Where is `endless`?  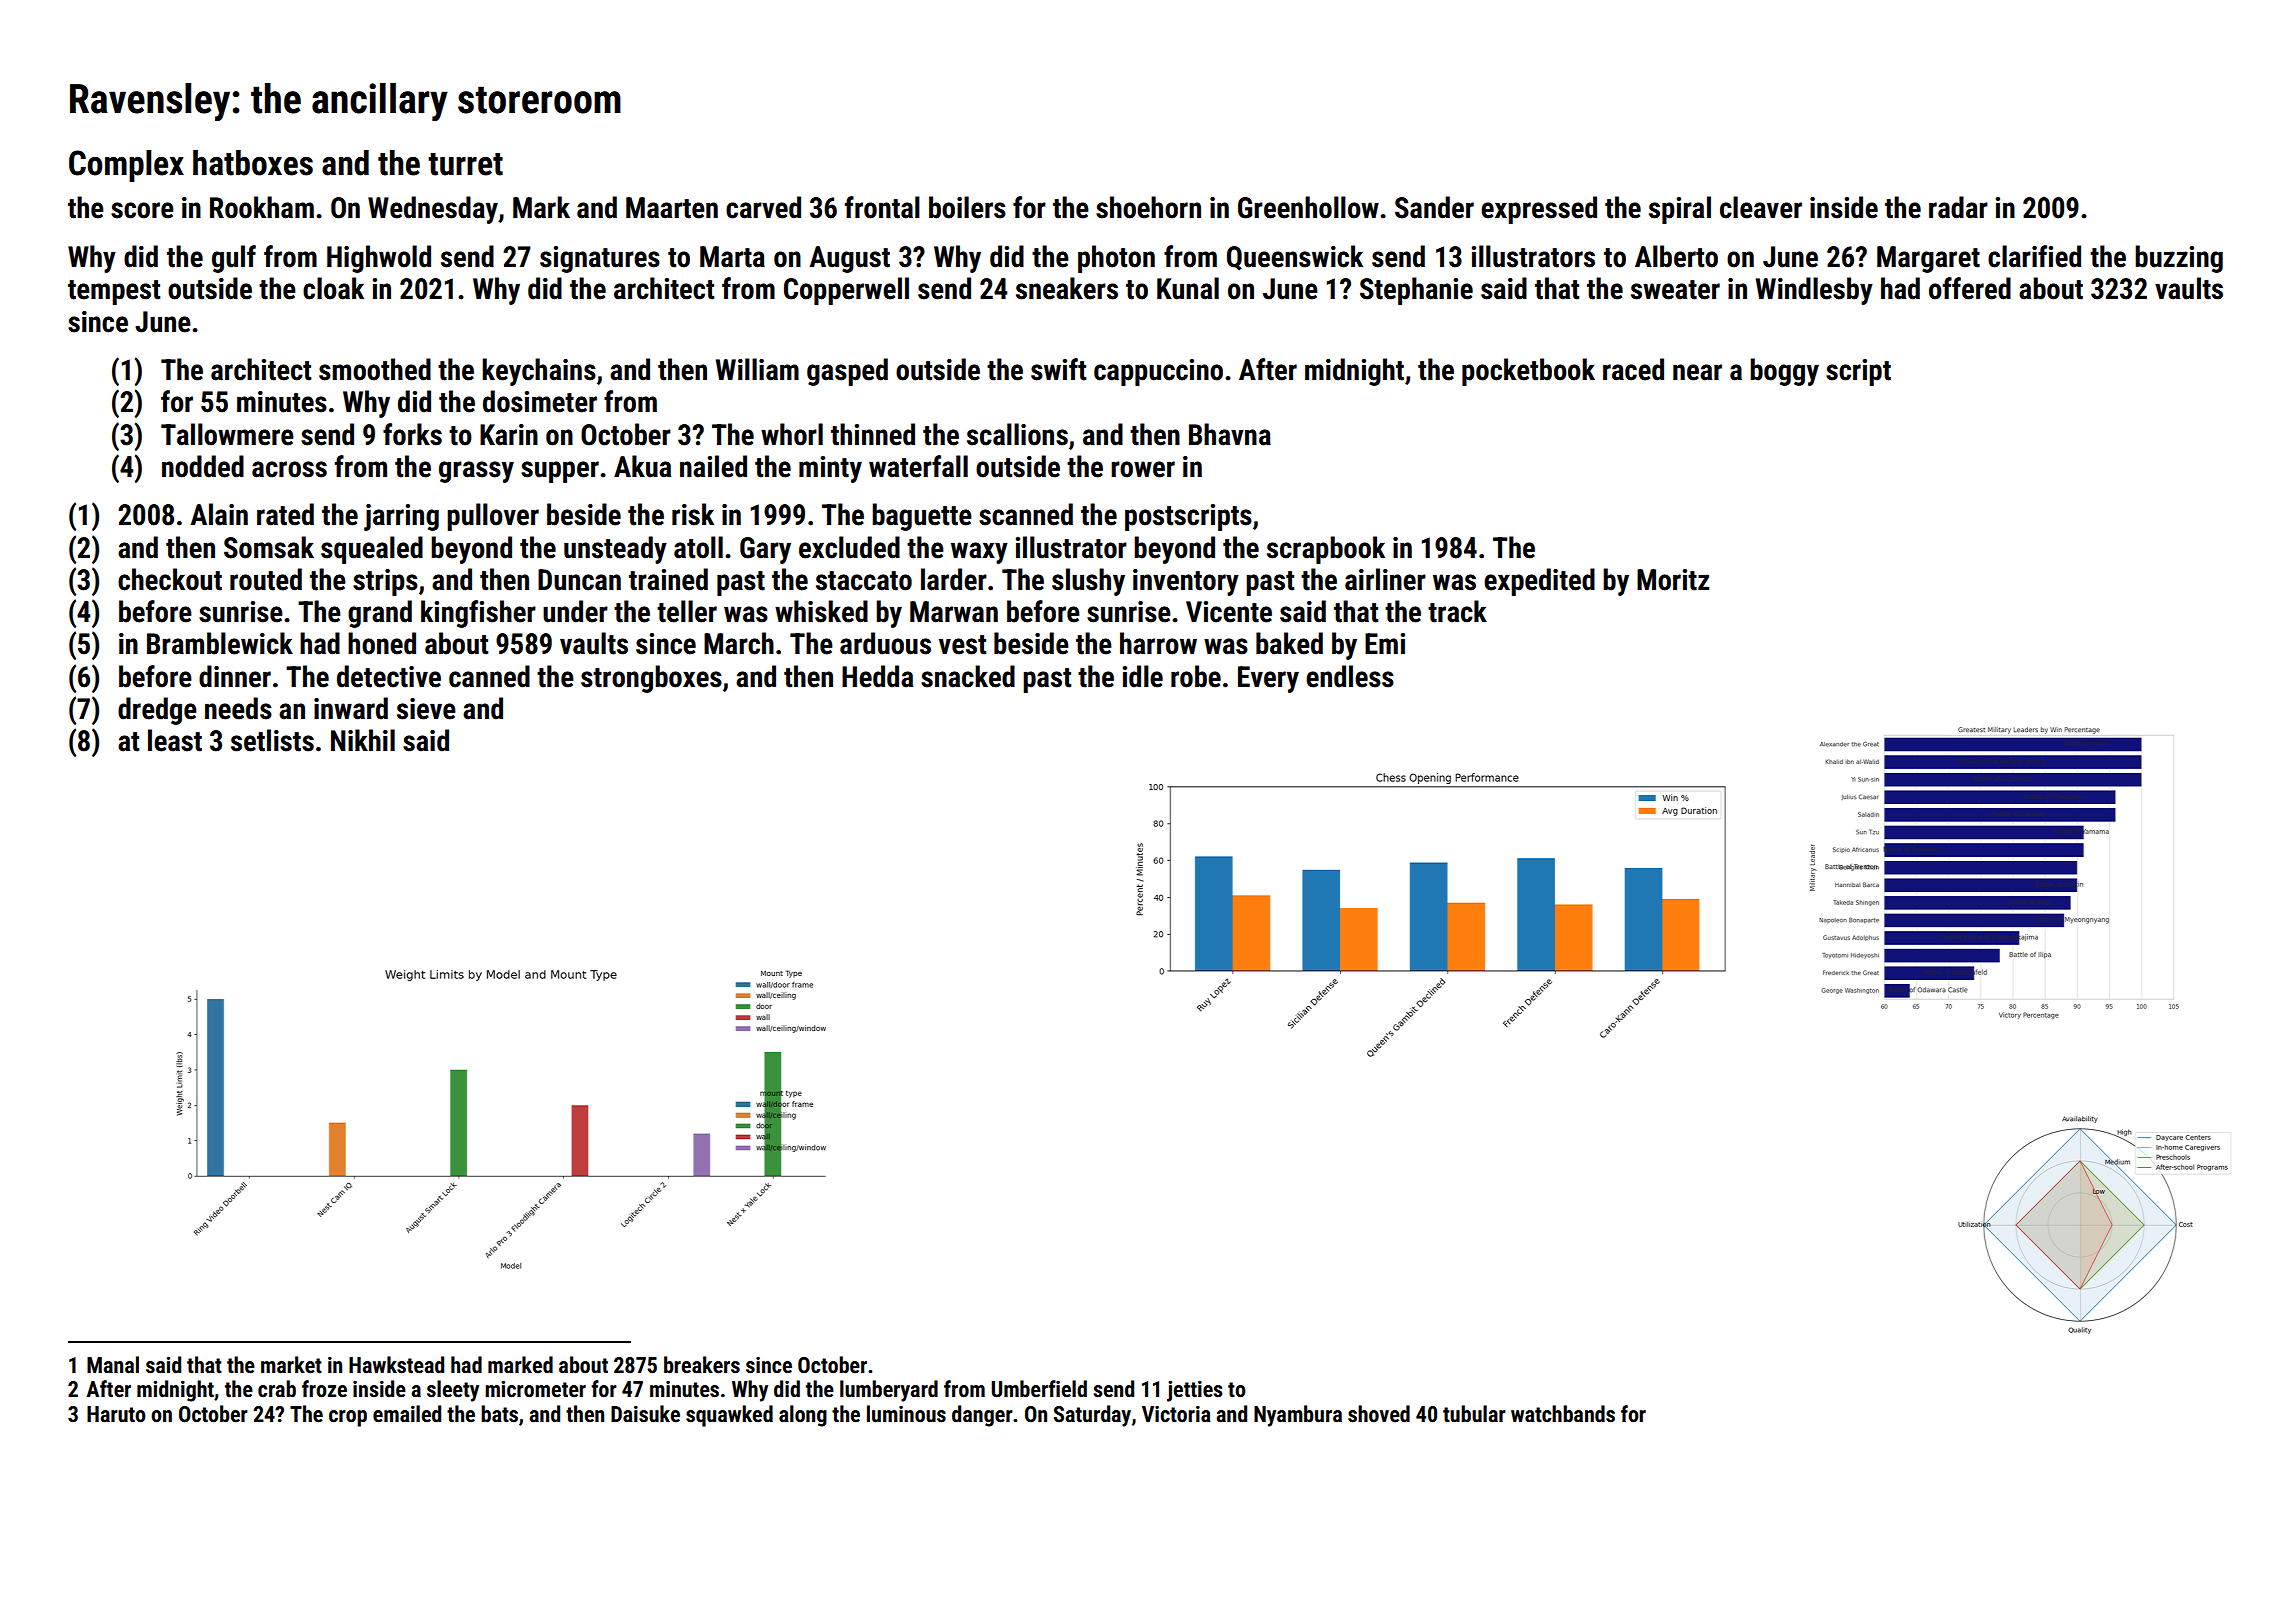
endless is located at coordinates (1350, 676).
